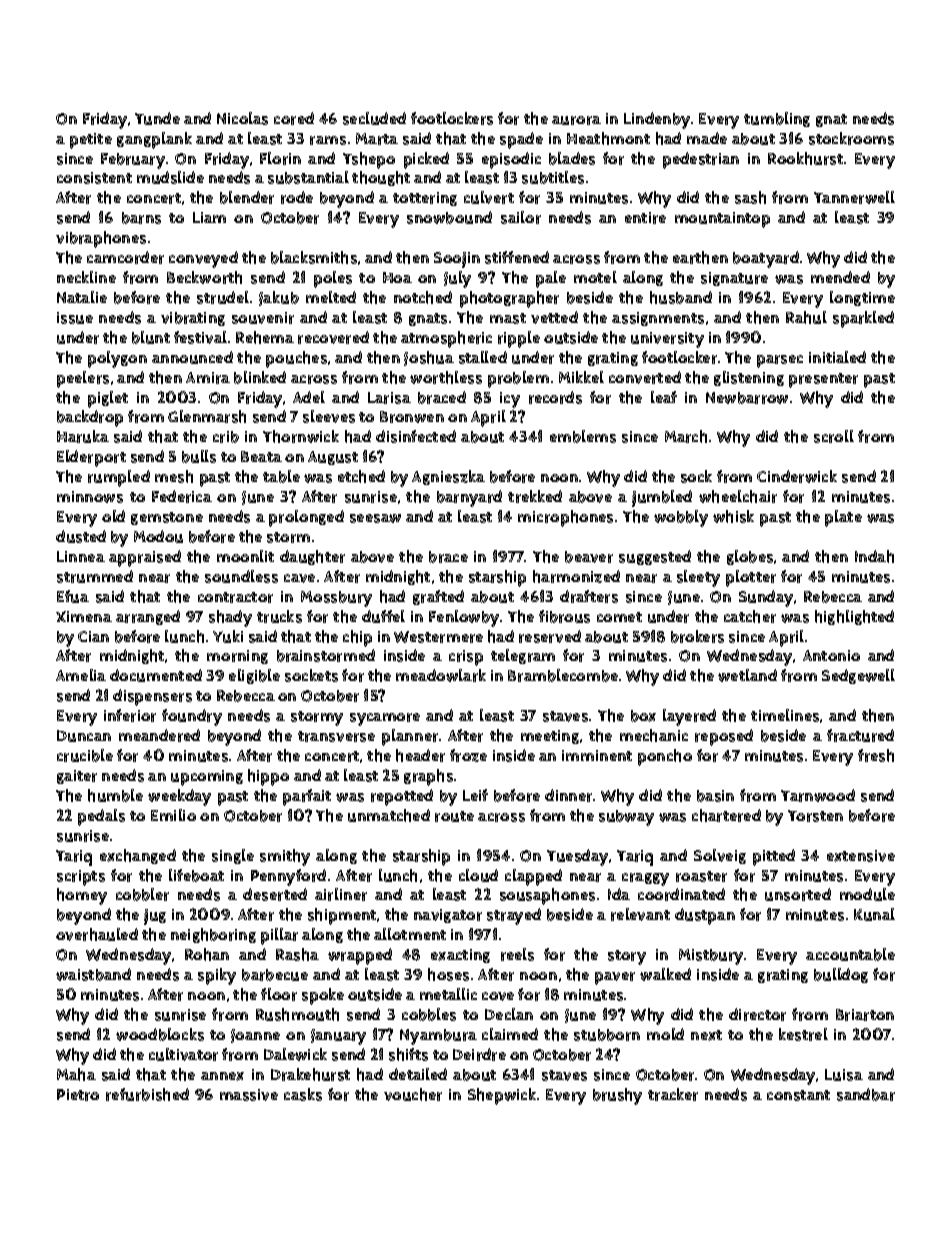  What do you see at coordinates (413, 1094) in the screenshot?
I see `voucher` at bounding box center [413, 1094].
